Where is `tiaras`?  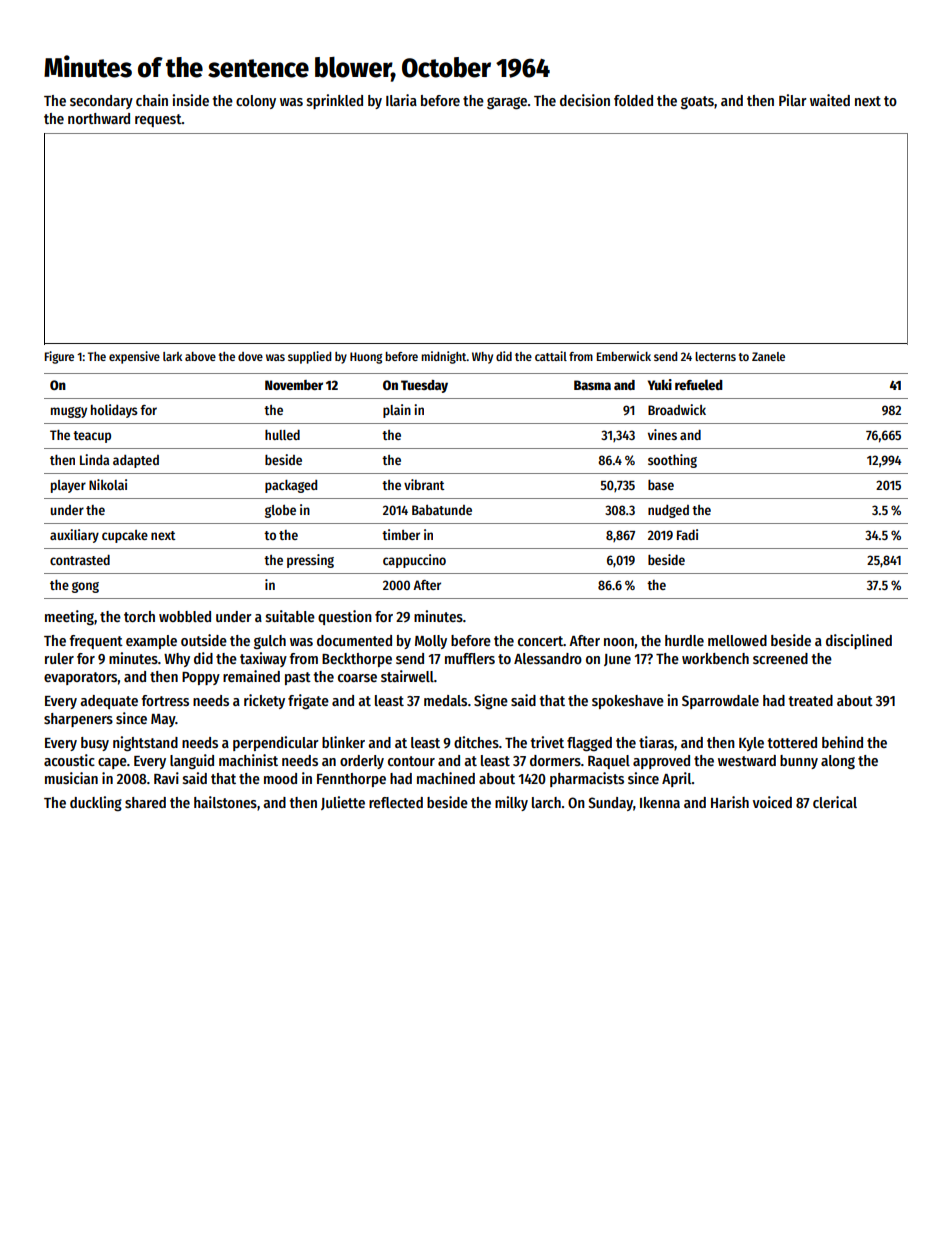 tiaras is located at coordinates (656, 742).
